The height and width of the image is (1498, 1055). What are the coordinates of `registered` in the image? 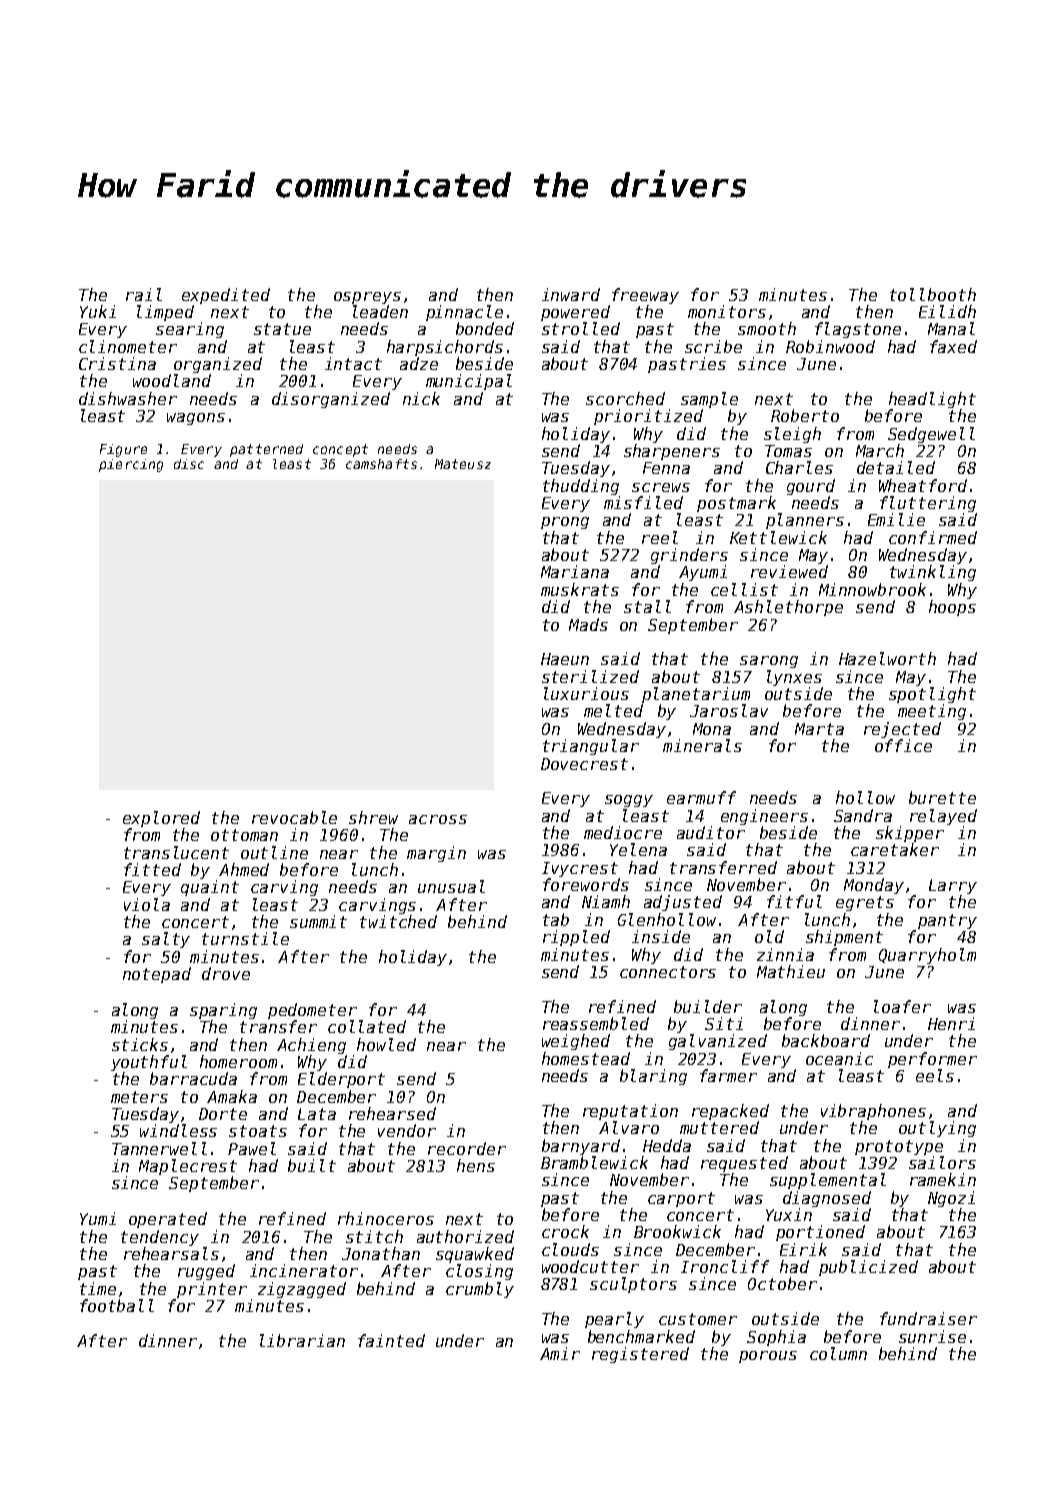 It's located at (640, 1355).
